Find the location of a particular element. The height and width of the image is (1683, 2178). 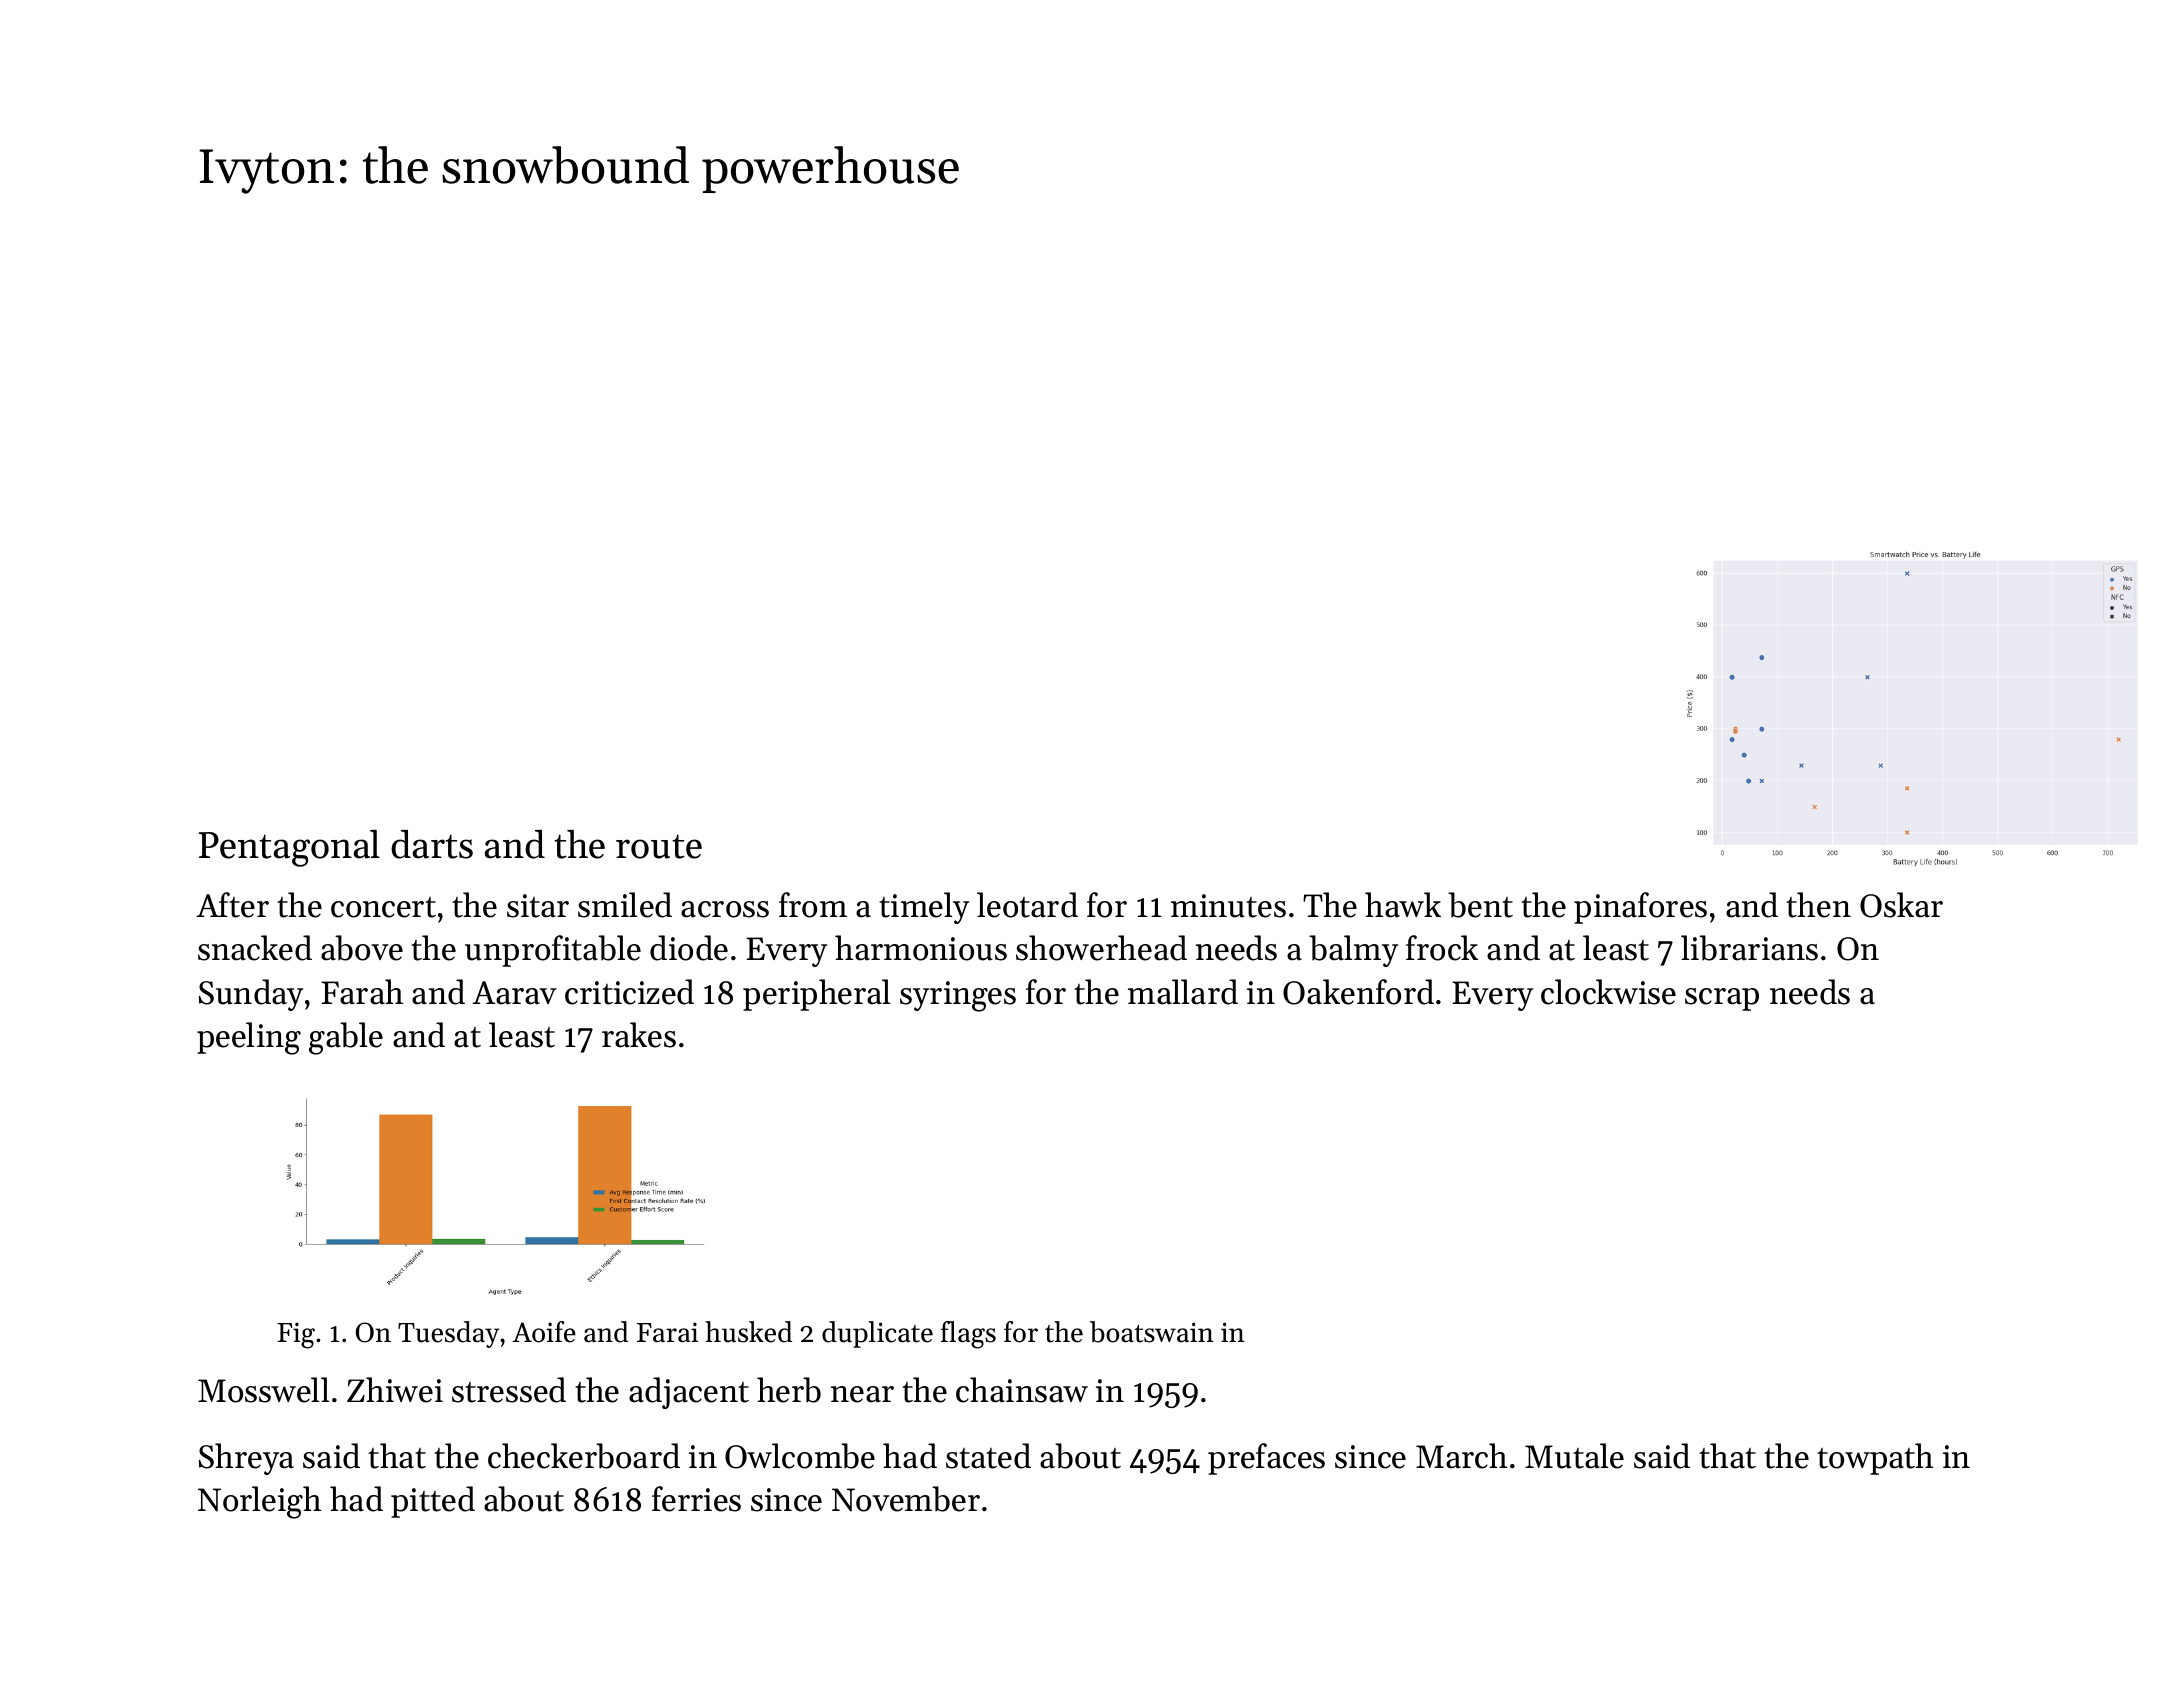

darts is located at coordinates (432, 844).
